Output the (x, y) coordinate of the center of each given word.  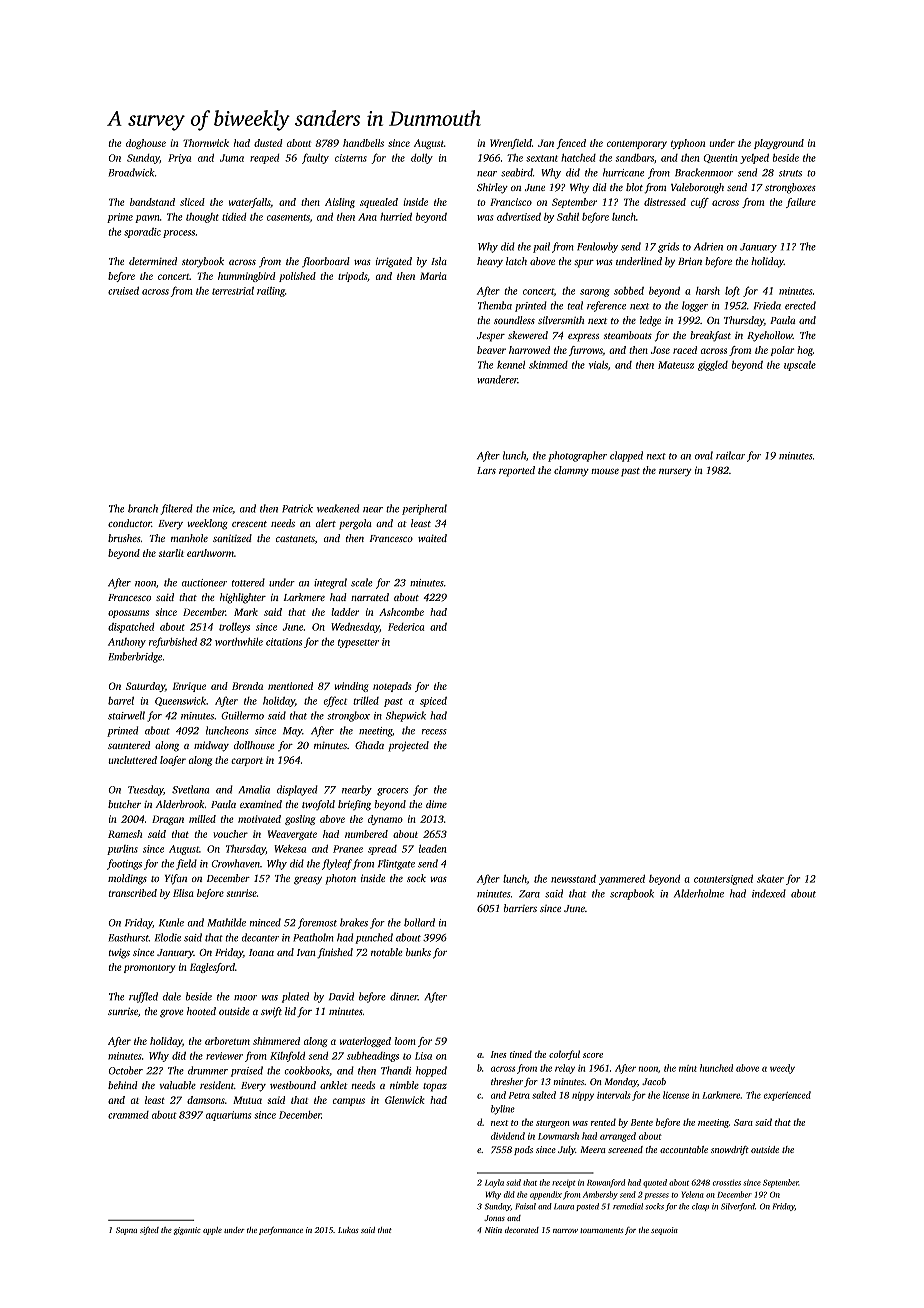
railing (271, 292)
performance (281, 1230)
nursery (675, 473)
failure (801, 203)
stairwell (126, 715)
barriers (520, 908)
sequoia (664, 1231)
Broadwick (132, 172)
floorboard (326, 262)
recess (434, 732)
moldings (127, 879)
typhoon (688, 144)
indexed (769, 893)
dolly (422, 159)
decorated (522, 1230)
